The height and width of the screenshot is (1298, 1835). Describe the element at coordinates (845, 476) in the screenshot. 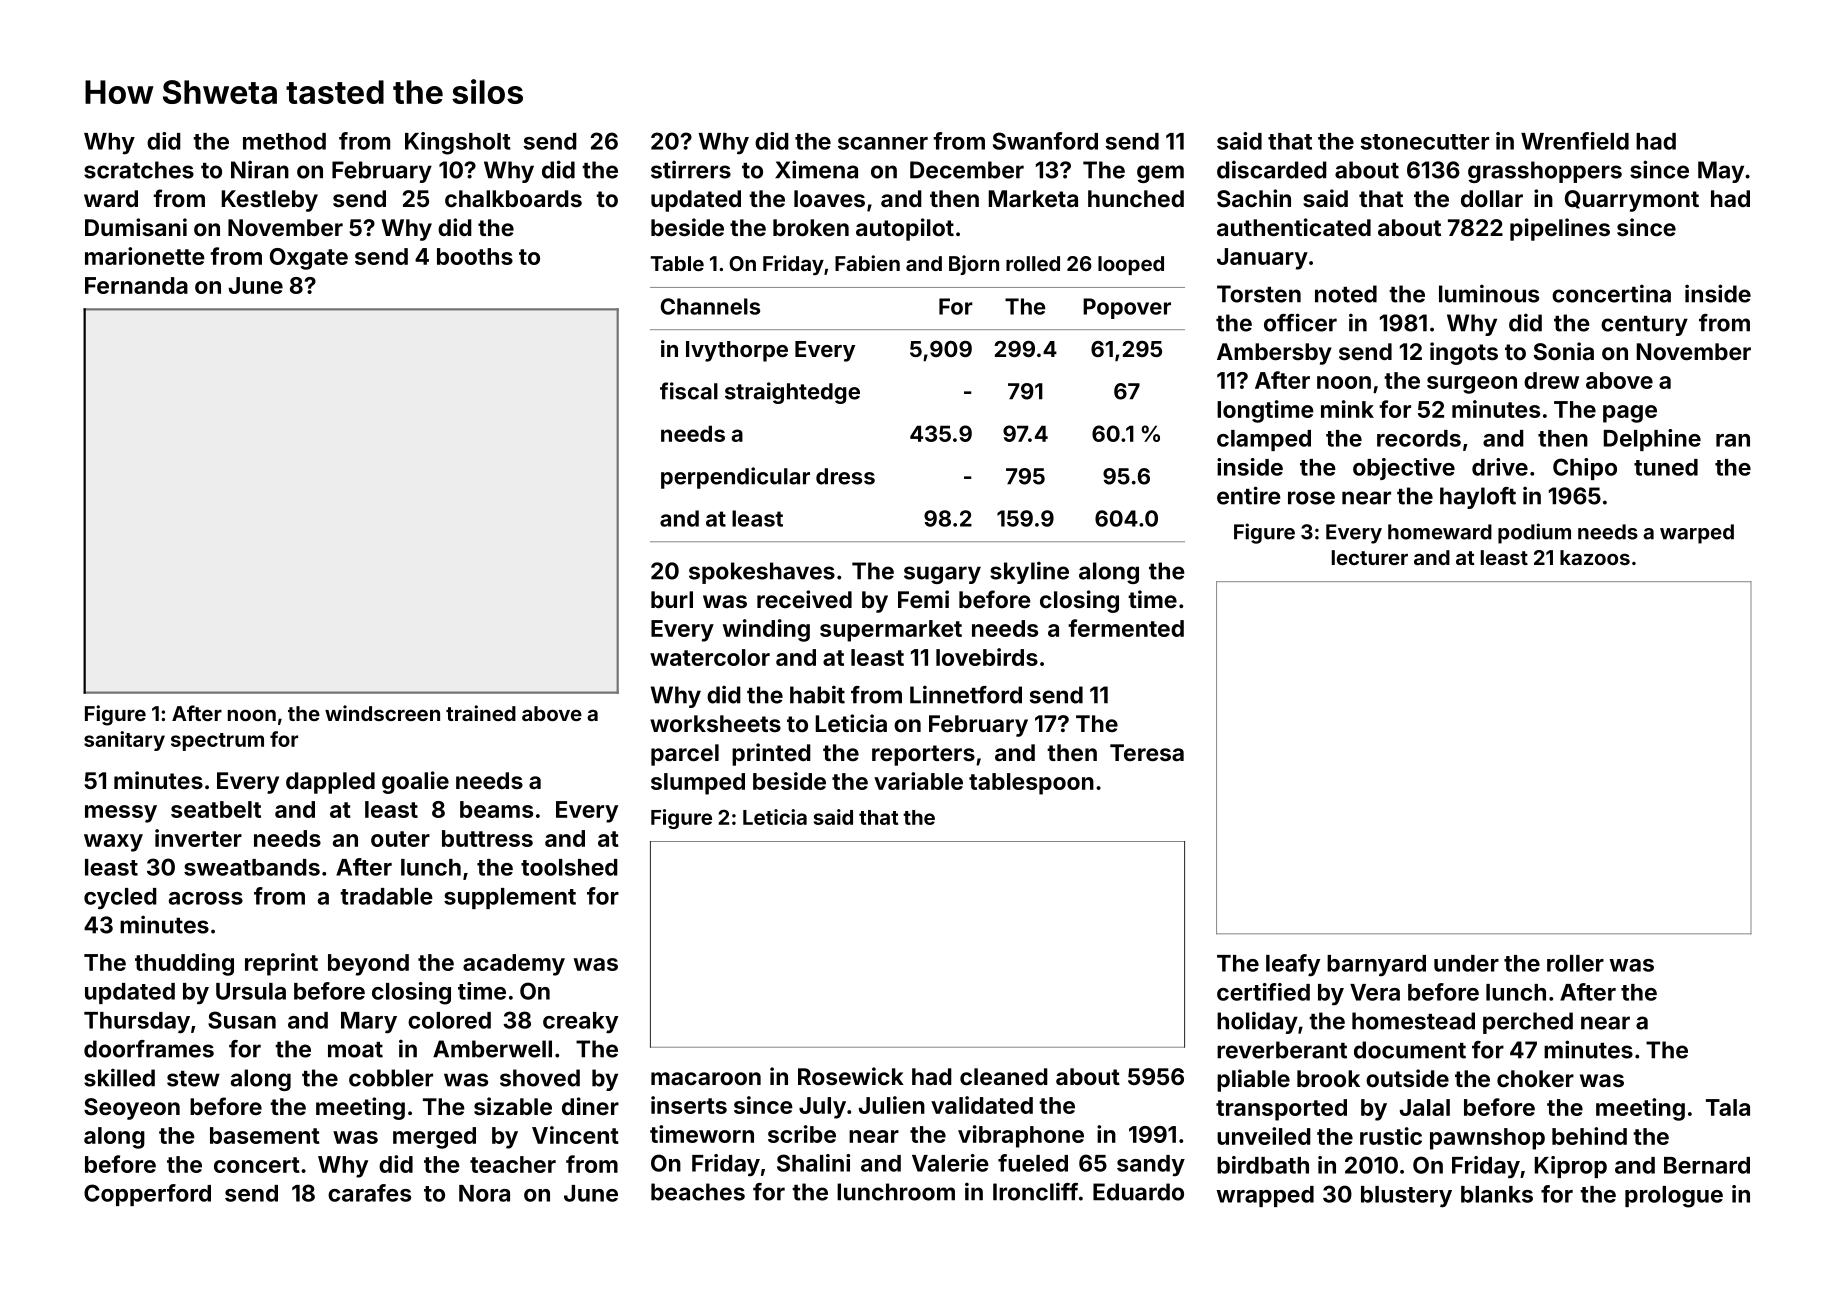

I see `dress` at that location.
